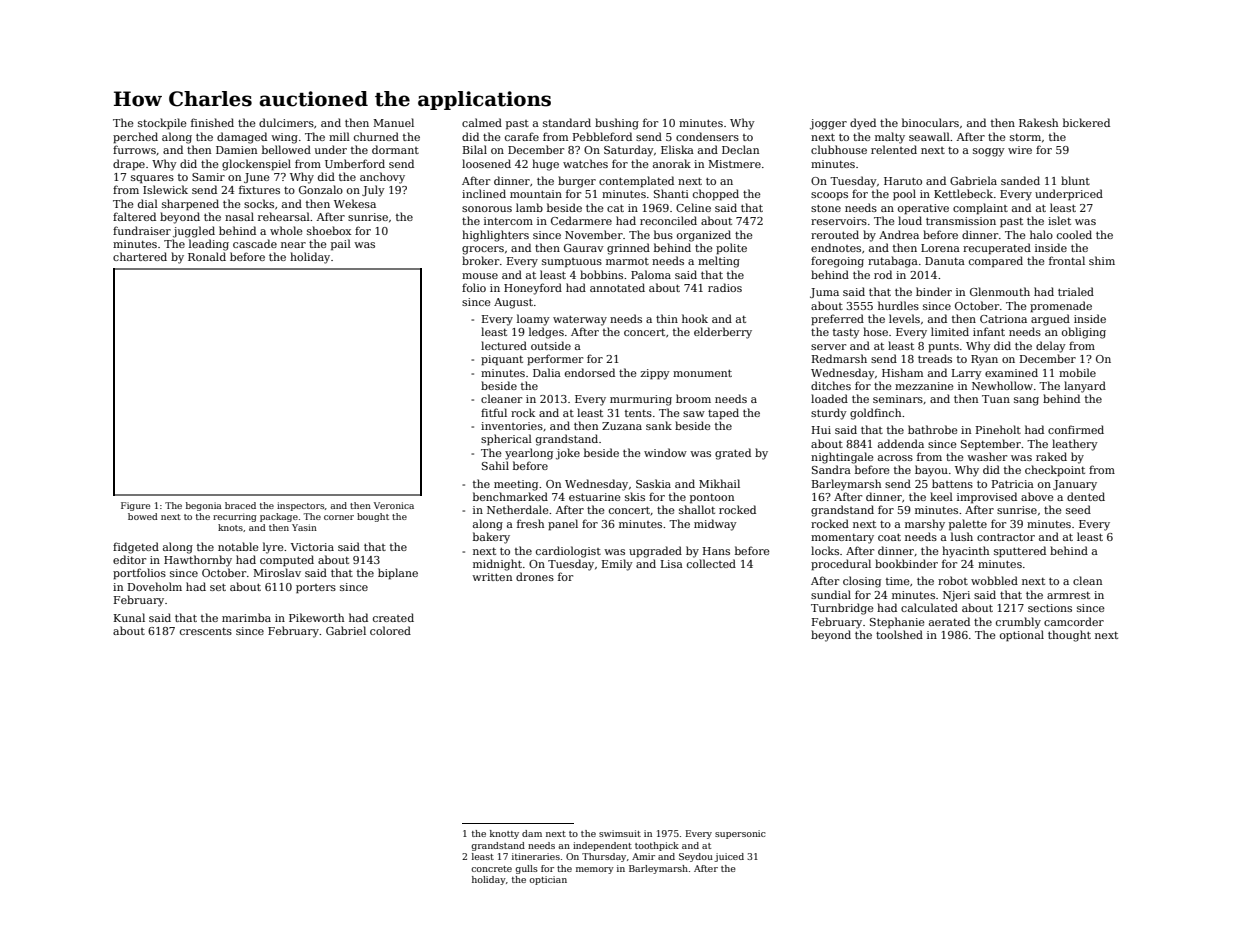 The width and height of the screenshot is (1233, 952). Describe the element at coordinates (155, 586) in the screenshot. I see `Doveholm` at that location.
